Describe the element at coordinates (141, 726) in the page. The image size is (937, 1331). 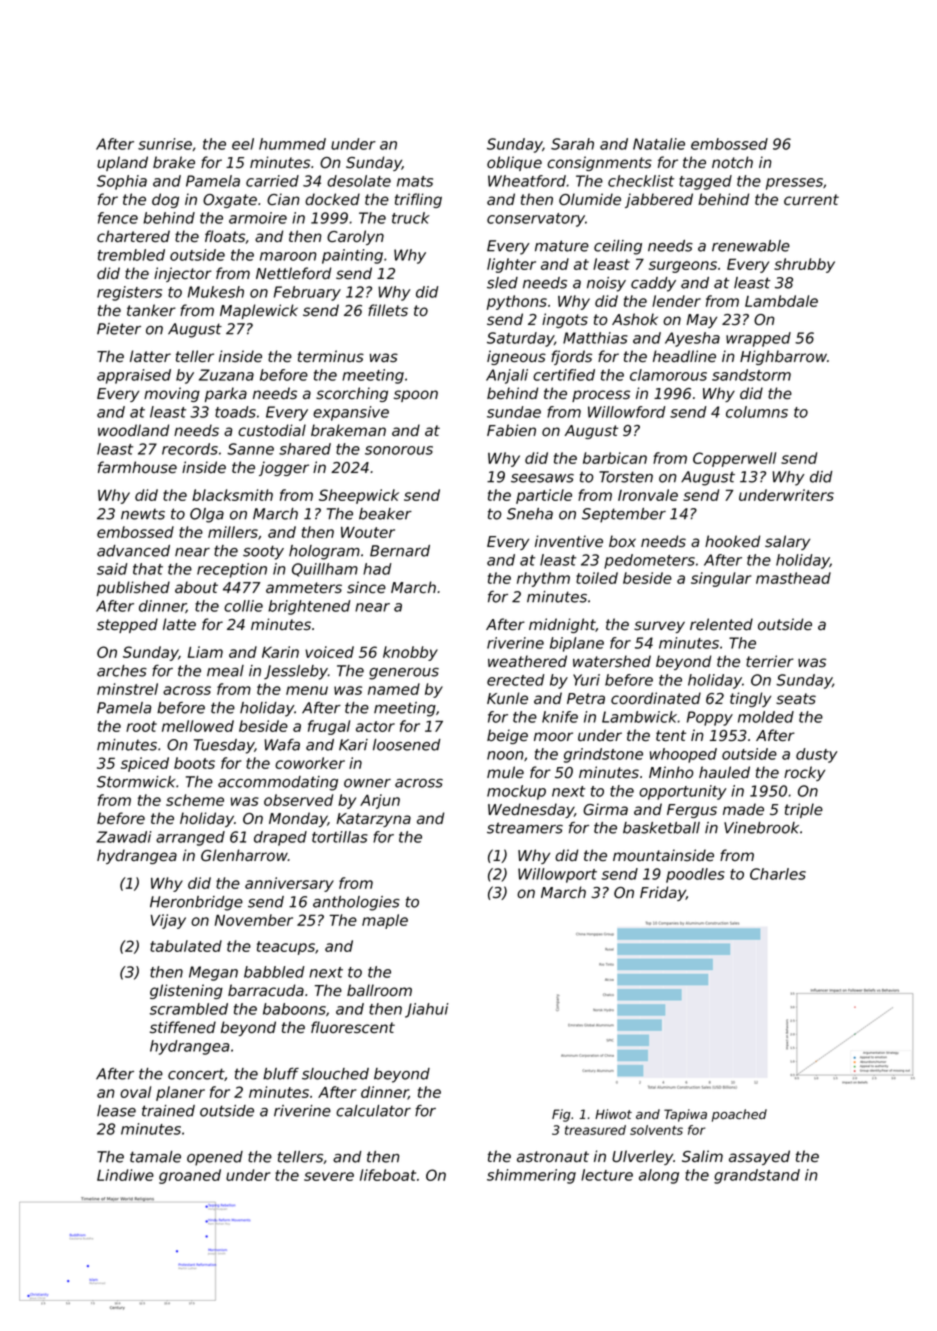
I see `root` at that location.
